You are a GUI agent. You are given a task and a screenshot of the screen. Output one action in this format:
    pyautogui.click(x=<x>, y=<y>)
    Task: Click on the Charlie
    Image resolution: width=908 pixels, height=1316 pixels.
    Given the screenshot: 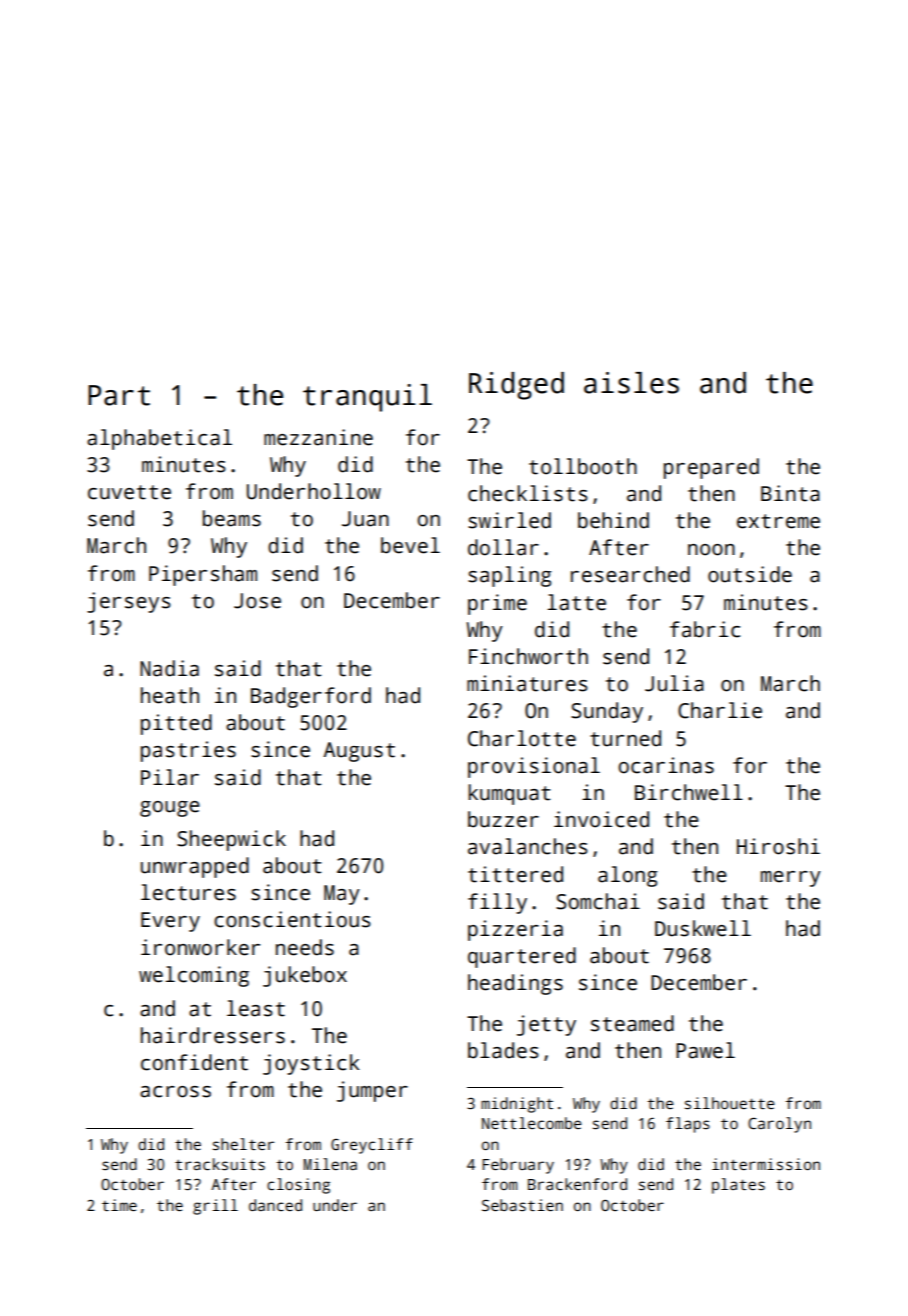 What is the action you would take?
    pyautogui.click(x=720, y=710)
